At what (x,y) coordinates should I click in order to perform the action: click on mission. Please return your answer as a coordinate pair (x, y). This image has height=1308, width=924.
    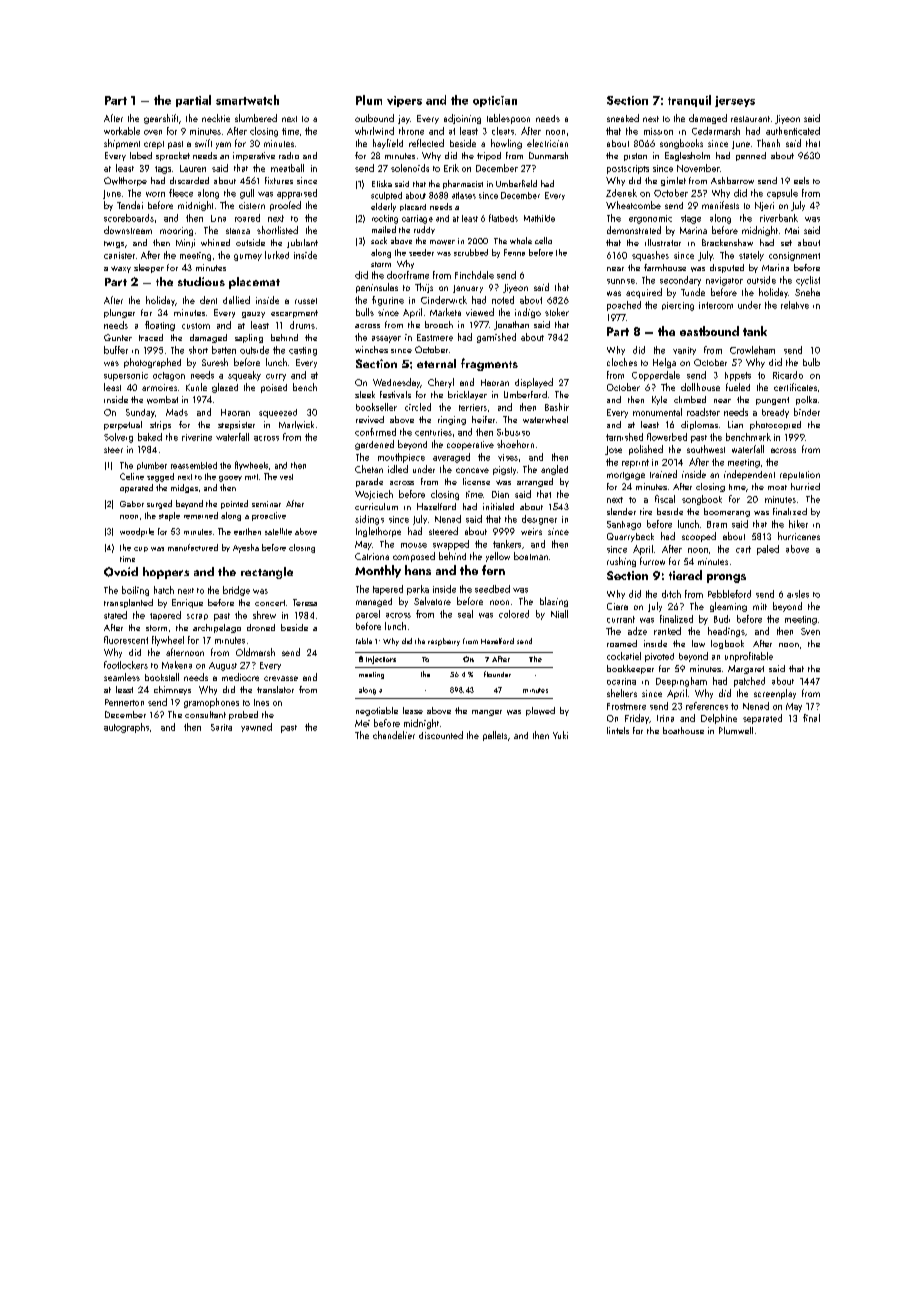
    Looking at the image, I should click on (658, 131).
